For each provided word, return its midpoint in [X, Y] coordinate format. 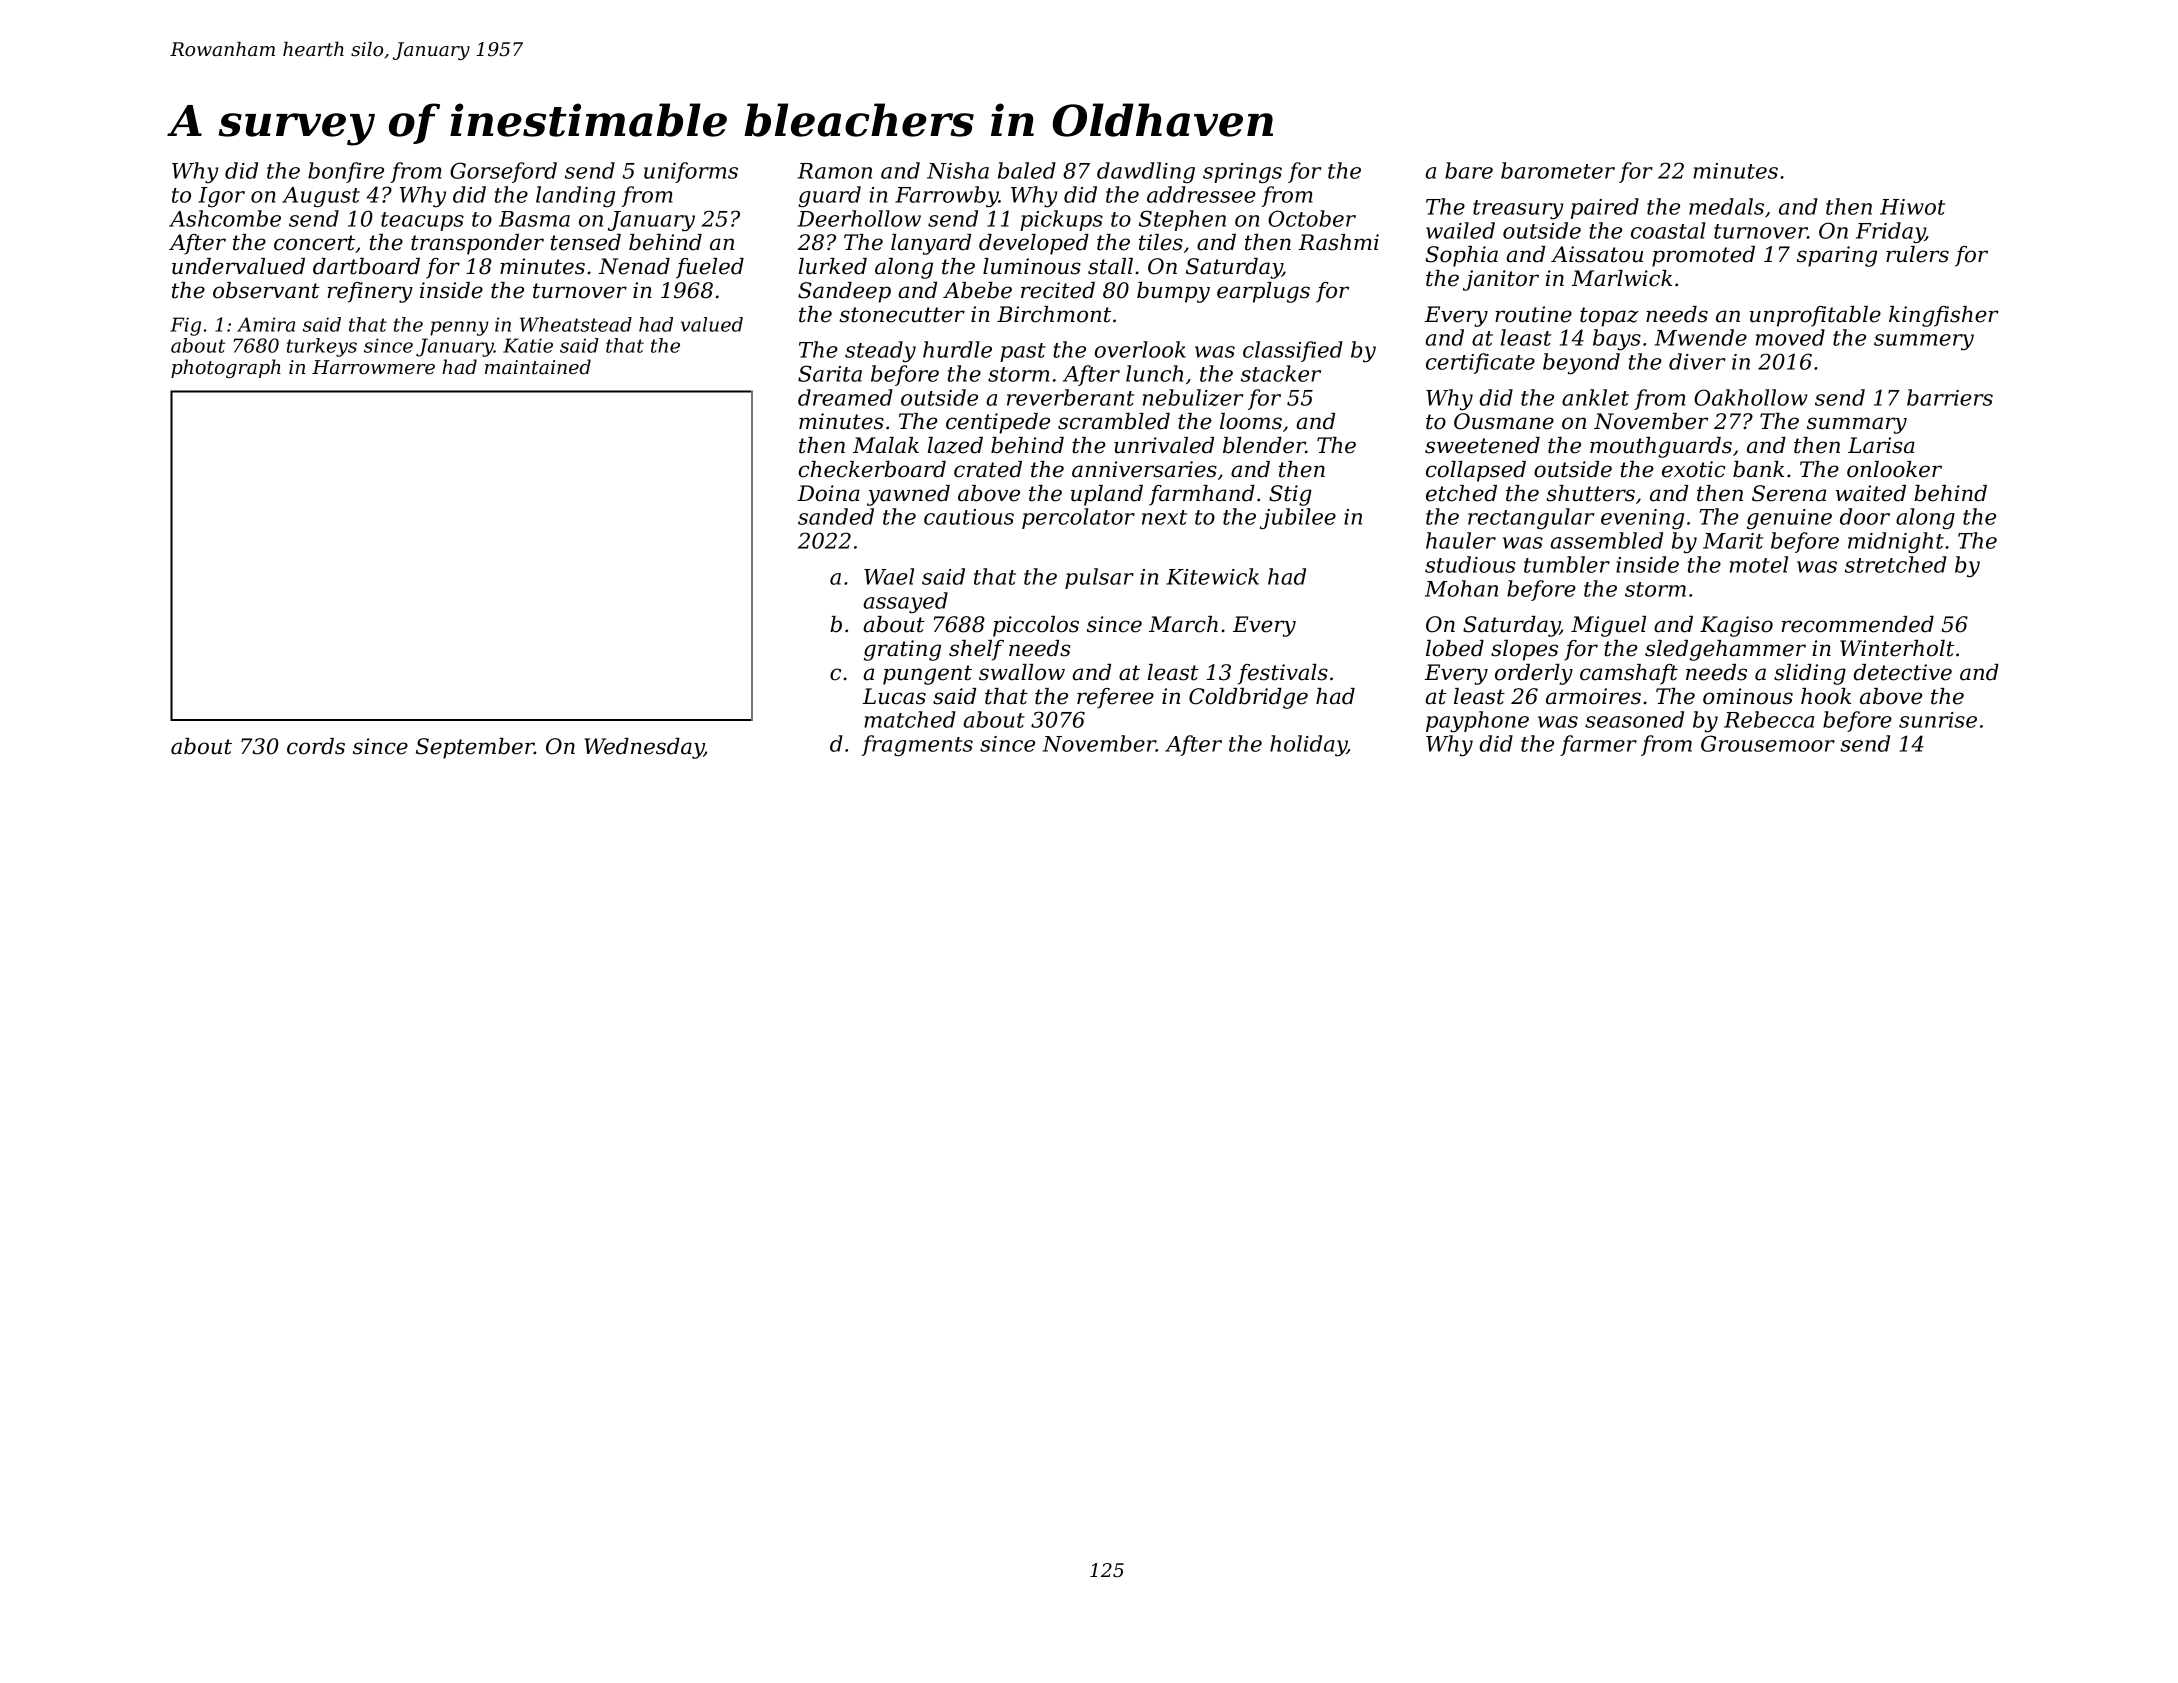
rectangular [1531, 518]
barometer [1558, 170]
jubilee [1298, 518]
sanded [836, 516]
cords [316, 746]
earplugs [1263, 292]
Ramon [835, 171]
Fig [185, 326]
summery [1924, 342]
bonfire [346, 172]
